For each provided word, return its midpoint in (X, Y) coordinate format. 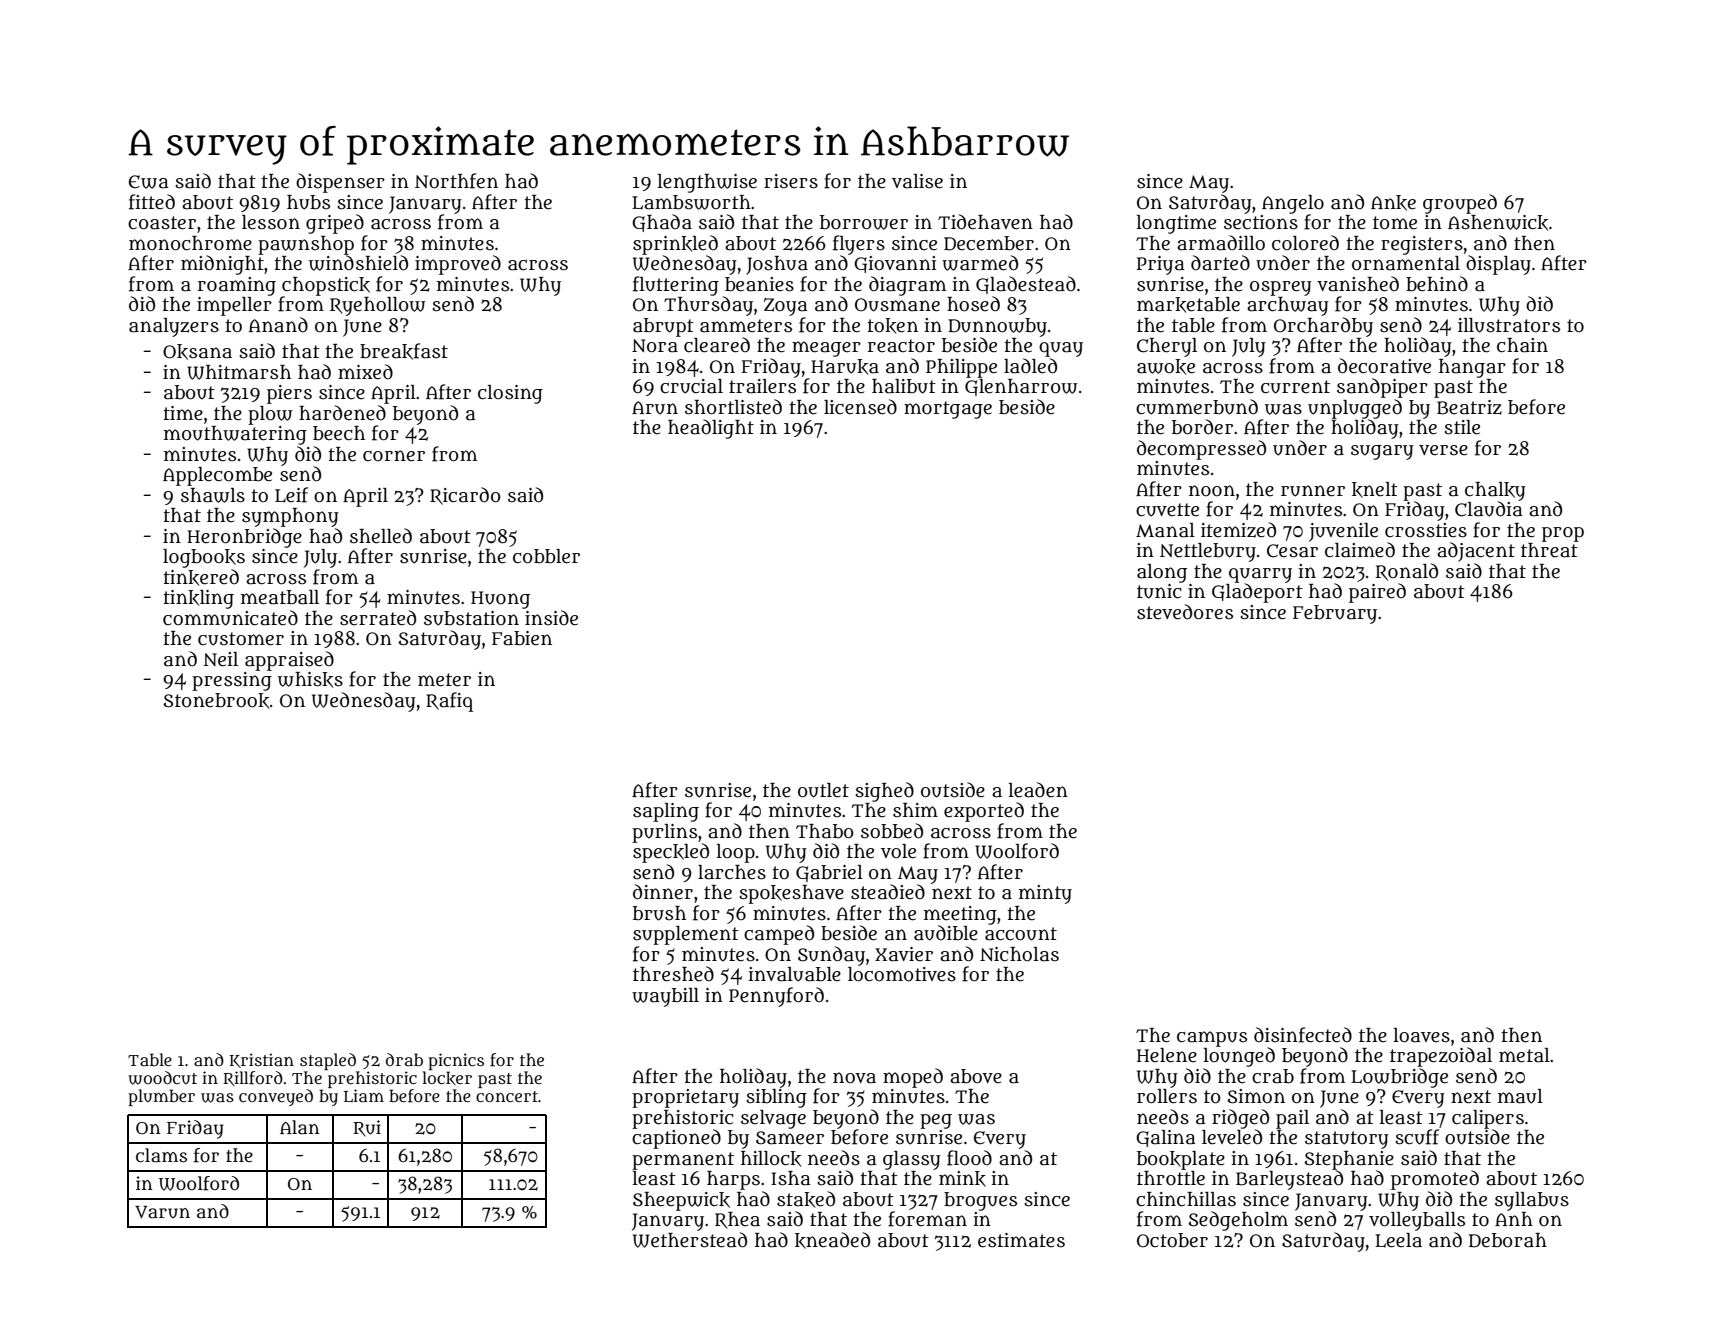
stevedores (1185, 612)
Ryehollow (378, 306)
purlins (664, 833)
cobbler (546, 556)
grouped (1460, 204)
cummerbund (1197, 407)
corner (394, 456)
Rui (367, 1128)
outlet (823, 790)
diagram (907, 286)
